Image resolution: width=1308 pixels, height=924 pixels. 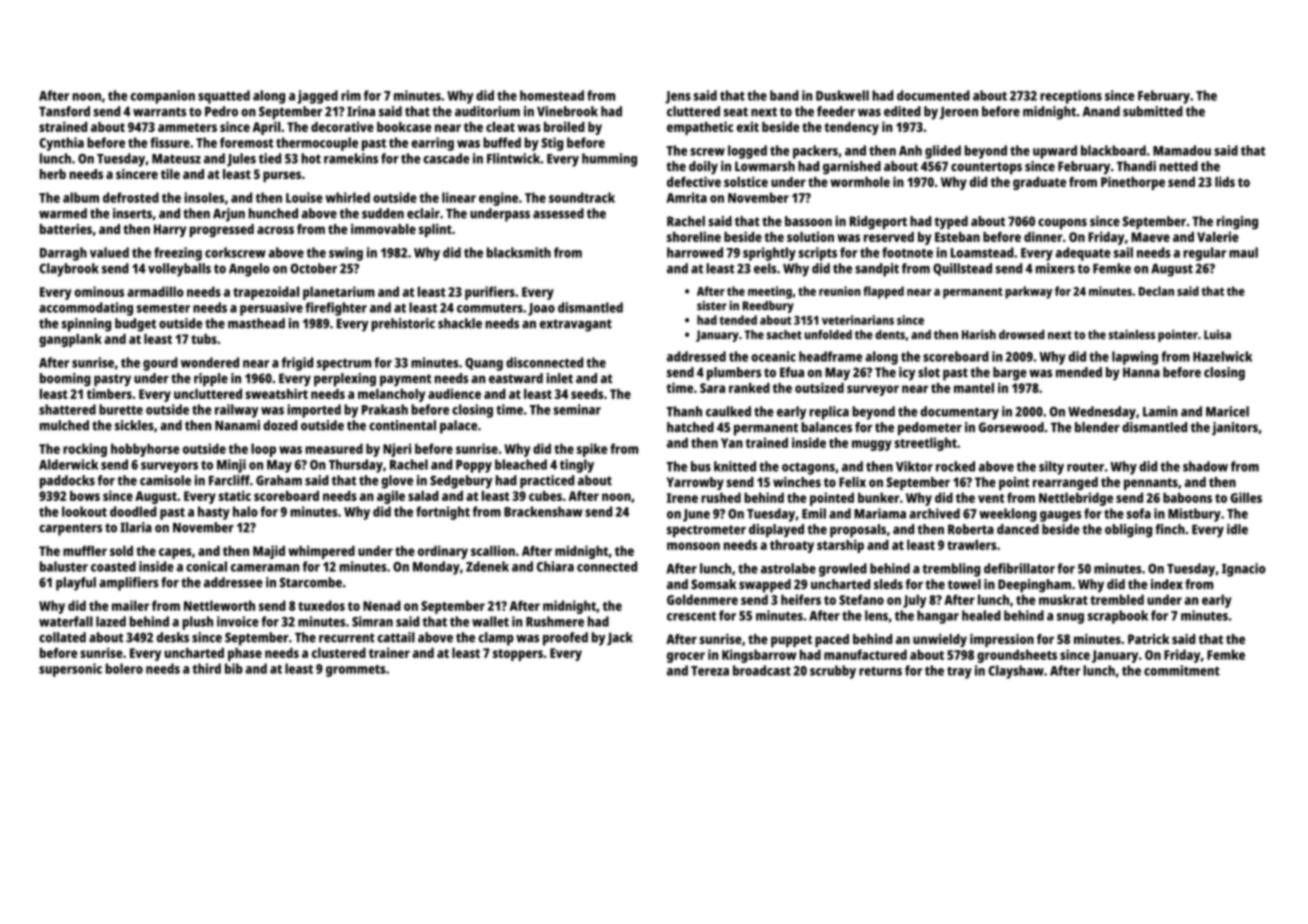 What do you see at coordinates (85, 450) in the screenshot?
I see `rocking` at bounding box center [85, 450].
